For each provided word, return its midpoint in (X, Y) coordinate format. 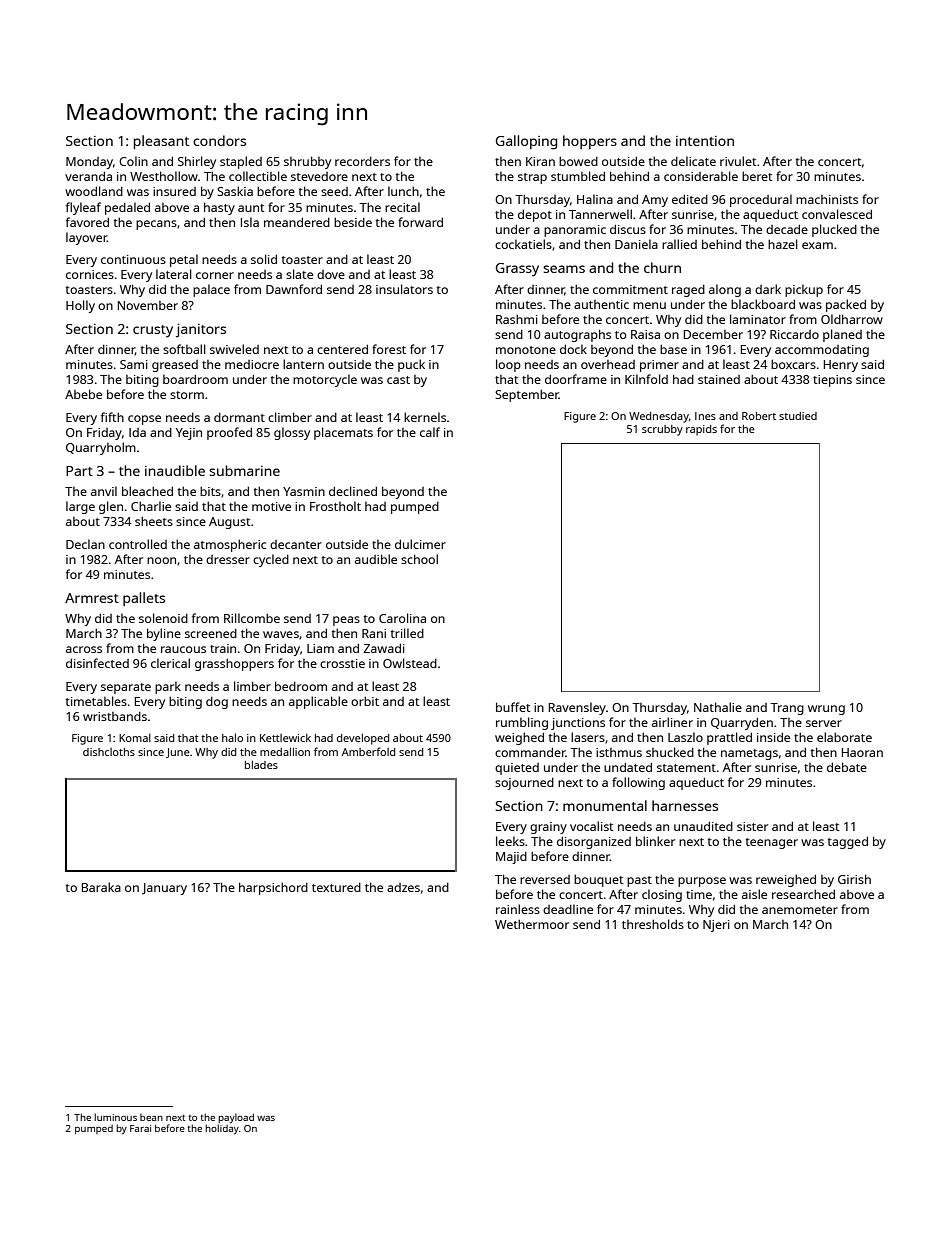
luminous (115, 1117)
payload (236, 1118)
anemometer (800, 910)
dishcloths (109, 752)
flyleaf (83, 208)
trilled (407, 633)
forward (420, 222)
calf (430, 432)
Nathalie (718, 707)
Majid (511, 858)
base (673, 349)
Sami (134, 364)
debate (847, 767)
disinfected (97, 663)
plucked (834, 230)
